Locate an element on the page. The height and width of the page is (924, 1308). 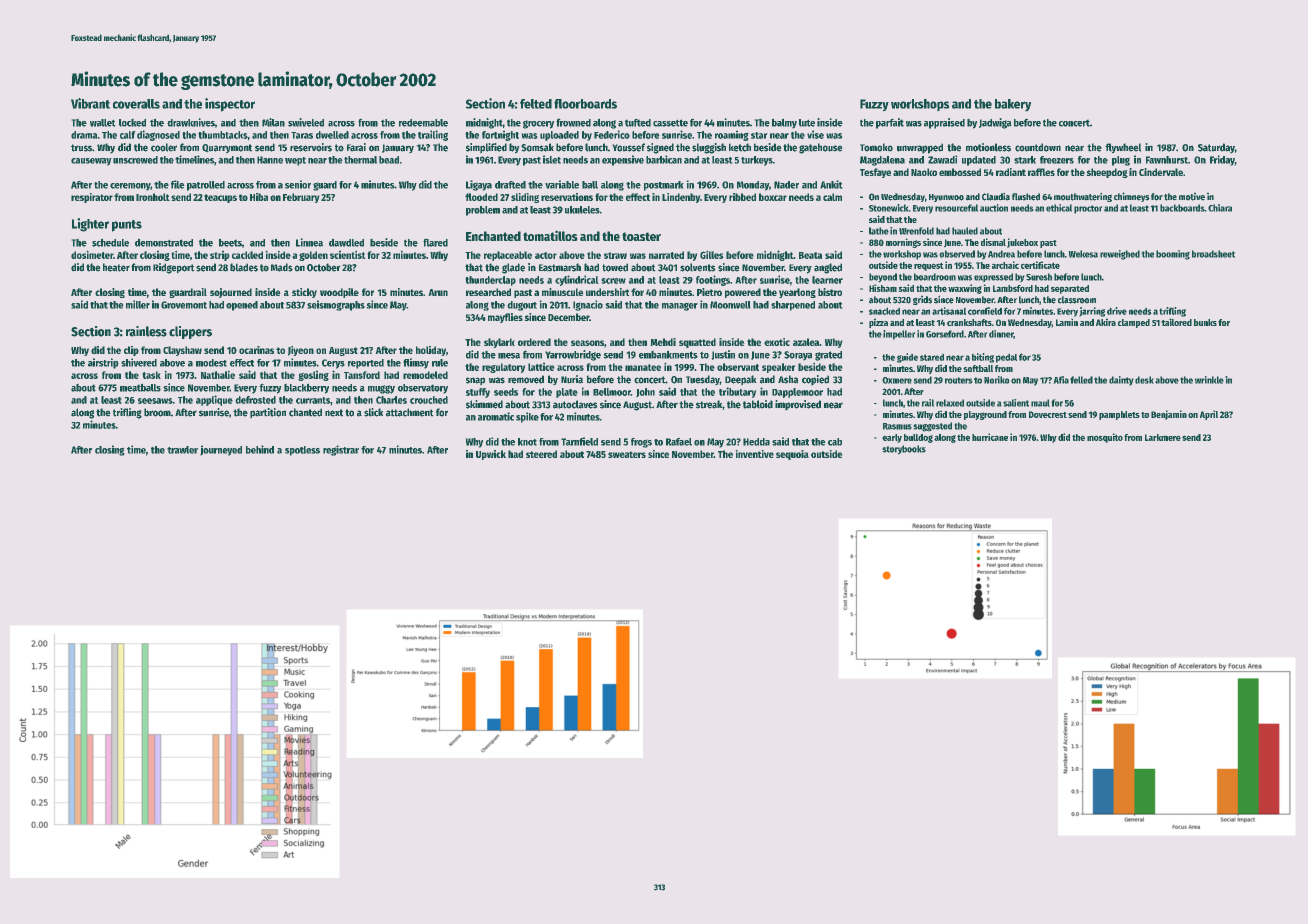
lute is located at coordinates (807, 123).
